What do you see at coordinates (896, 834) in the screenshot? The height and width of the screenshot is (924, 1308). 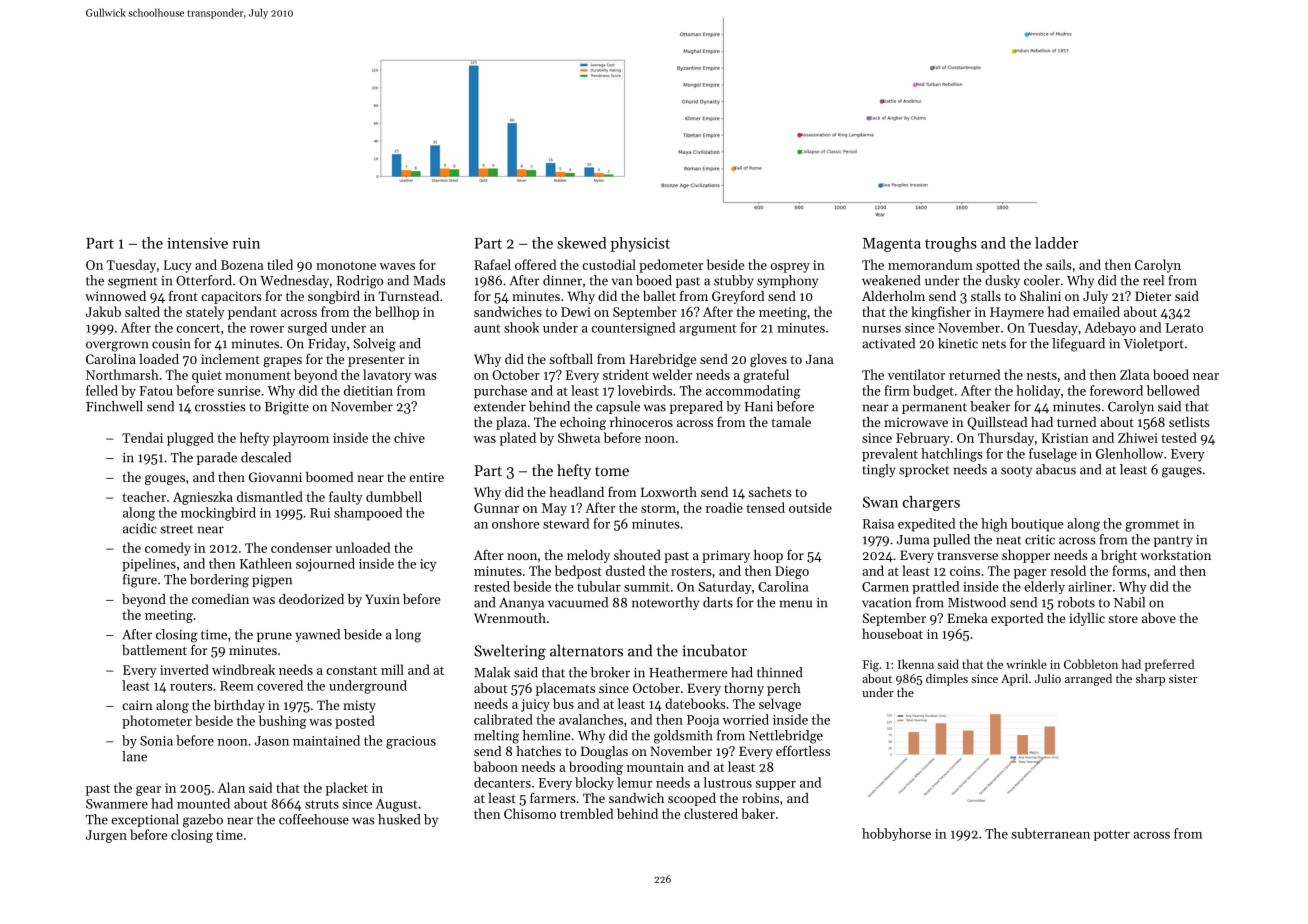 I see `hobbyhorse` at bounding box center [896, 834].
